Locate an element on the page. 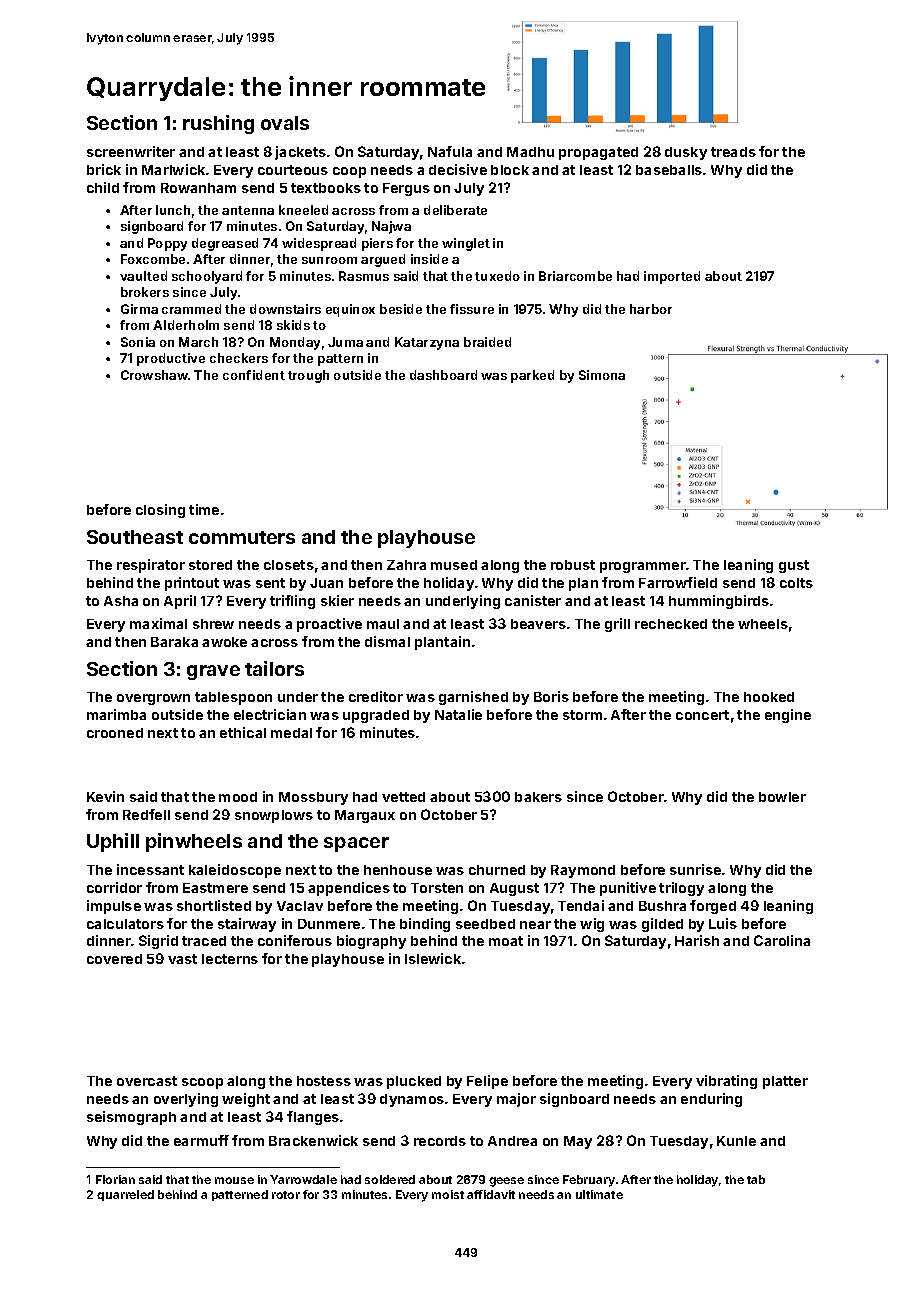 This page has width=908, height=1316. time is located at coordinates (204, 509).
